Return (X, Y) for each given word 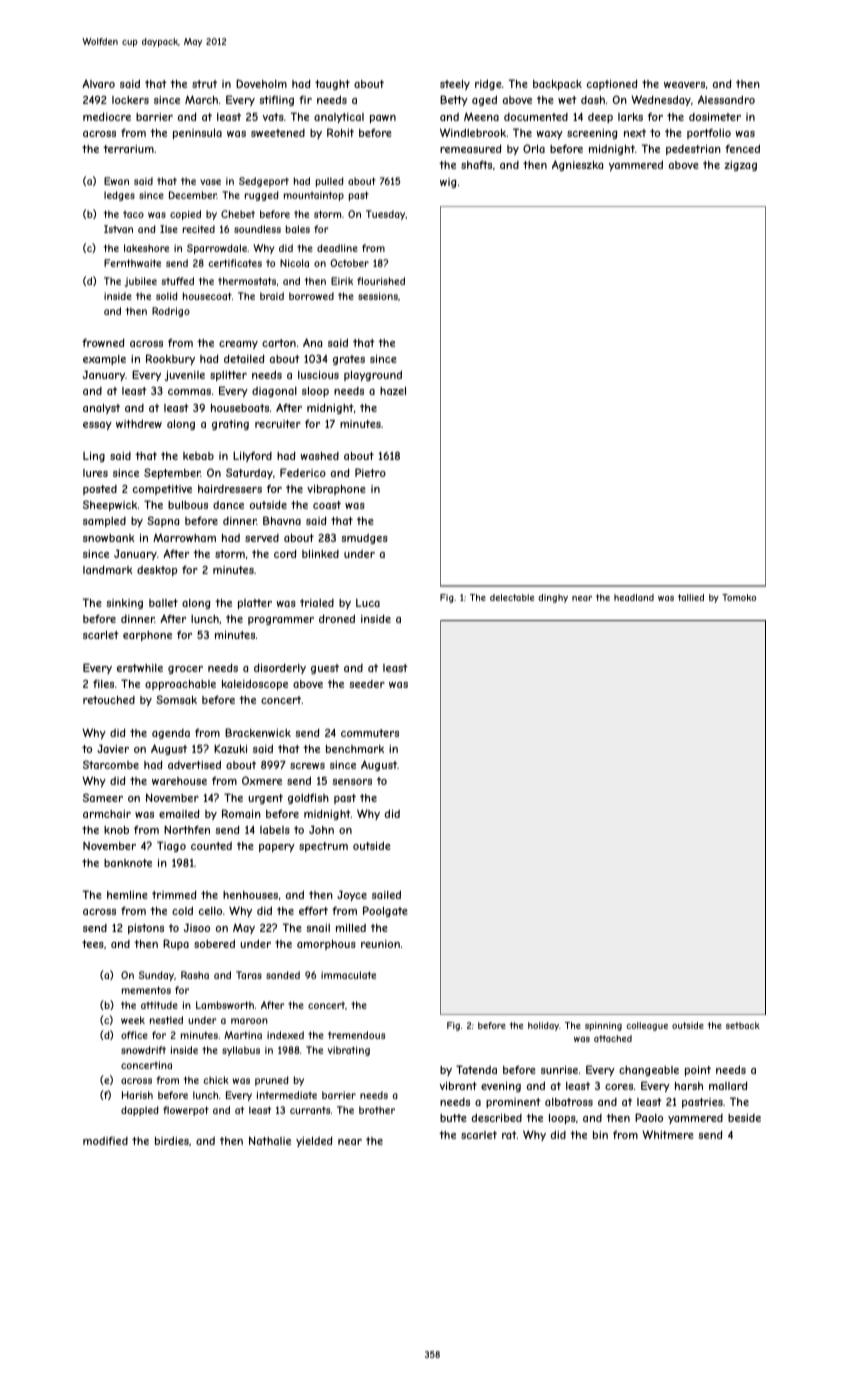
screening (592, 134)
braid (272, 296)
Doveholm (261, 83)
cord (285, 553)
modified (105, 1140)
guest (325, 669)
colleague (647, 1026)
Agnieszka (577, 165)
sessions (378, 296)
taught (332, 85)
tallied (691, 597)
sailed (386, 894)
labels (275, 830)
